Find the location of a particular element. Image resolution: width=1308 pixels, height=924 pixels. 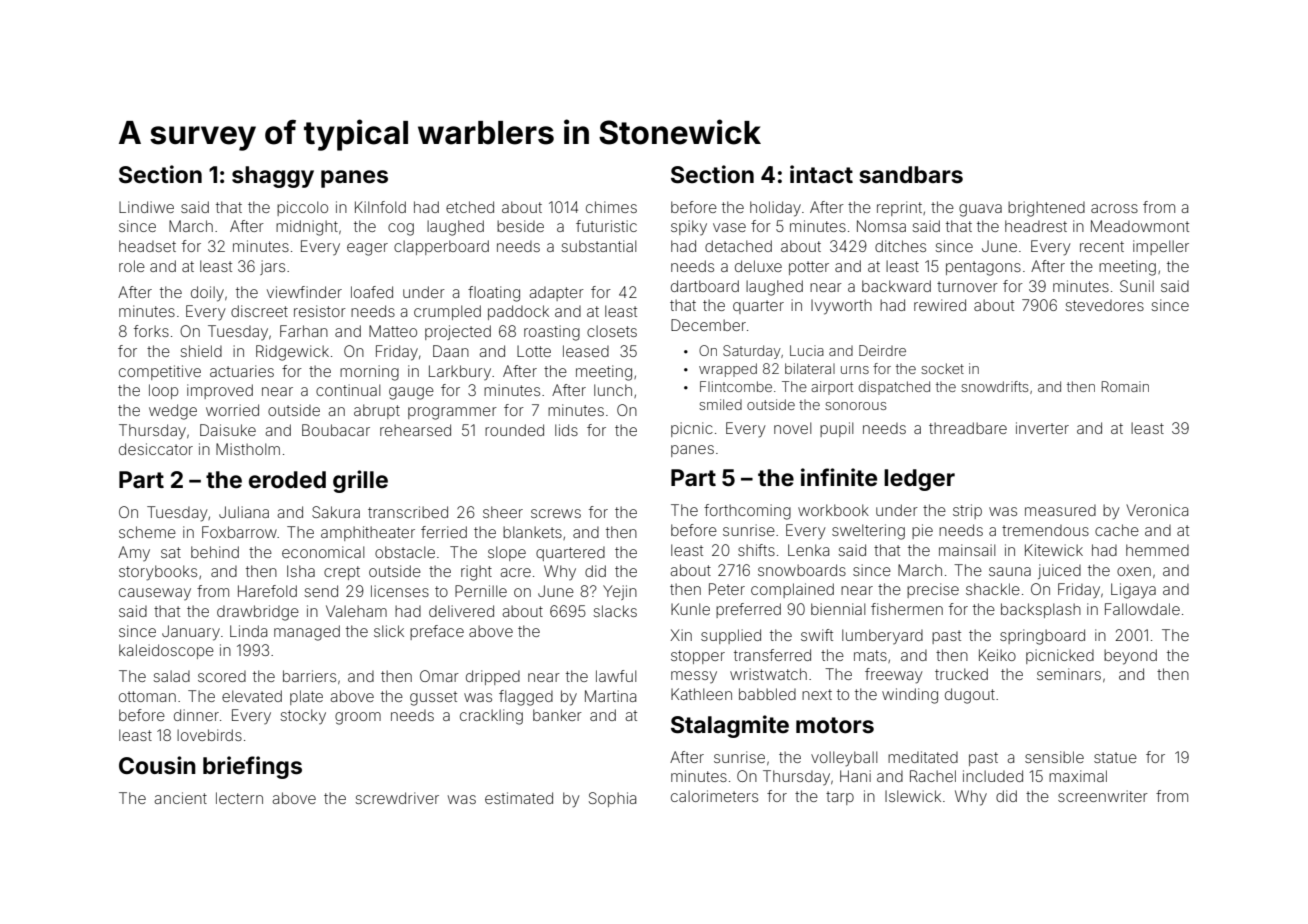

amphitheater is located at coordinates (368, 533).
